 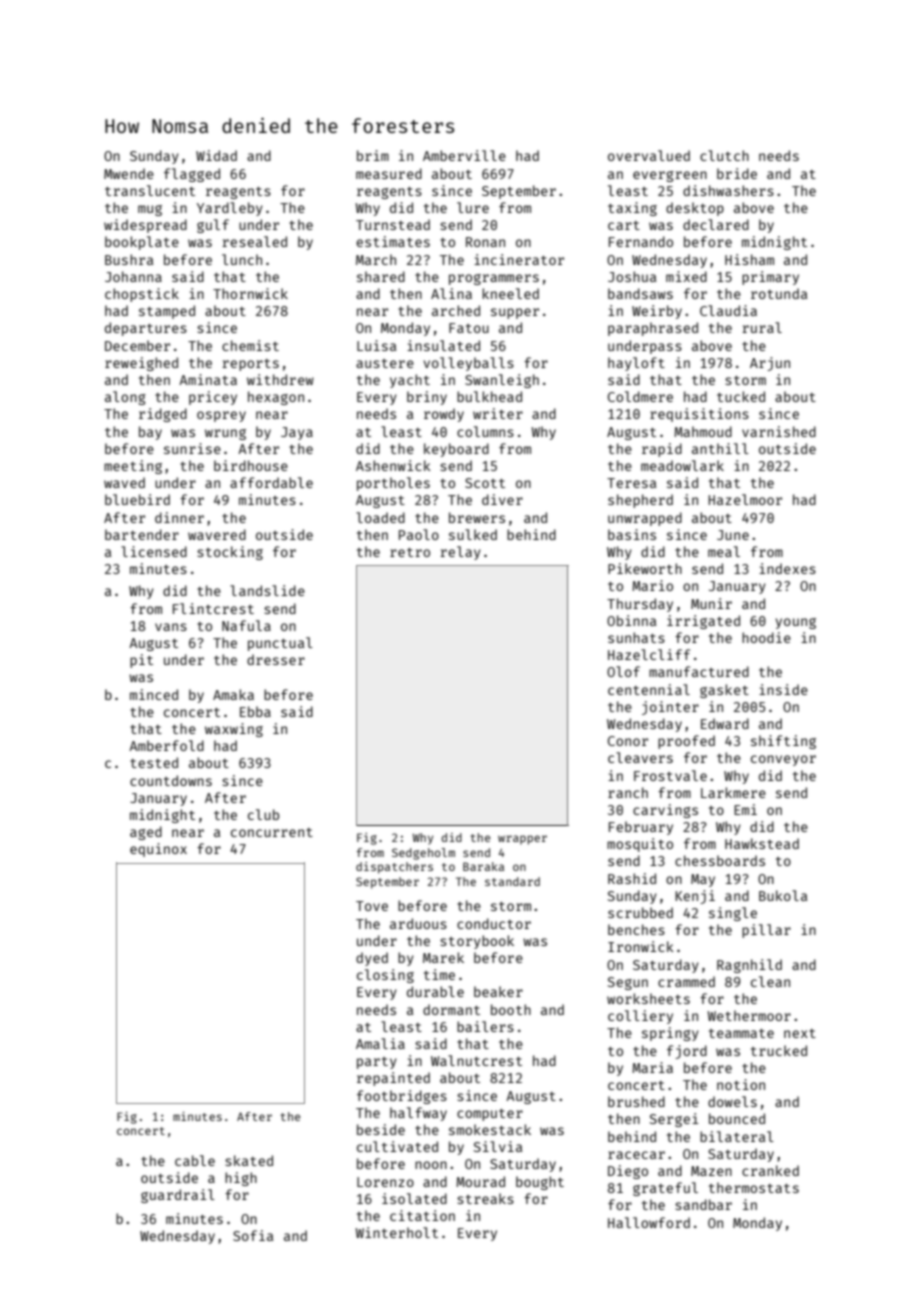 I want to click on wrapper, so click(x=522, y=840).
